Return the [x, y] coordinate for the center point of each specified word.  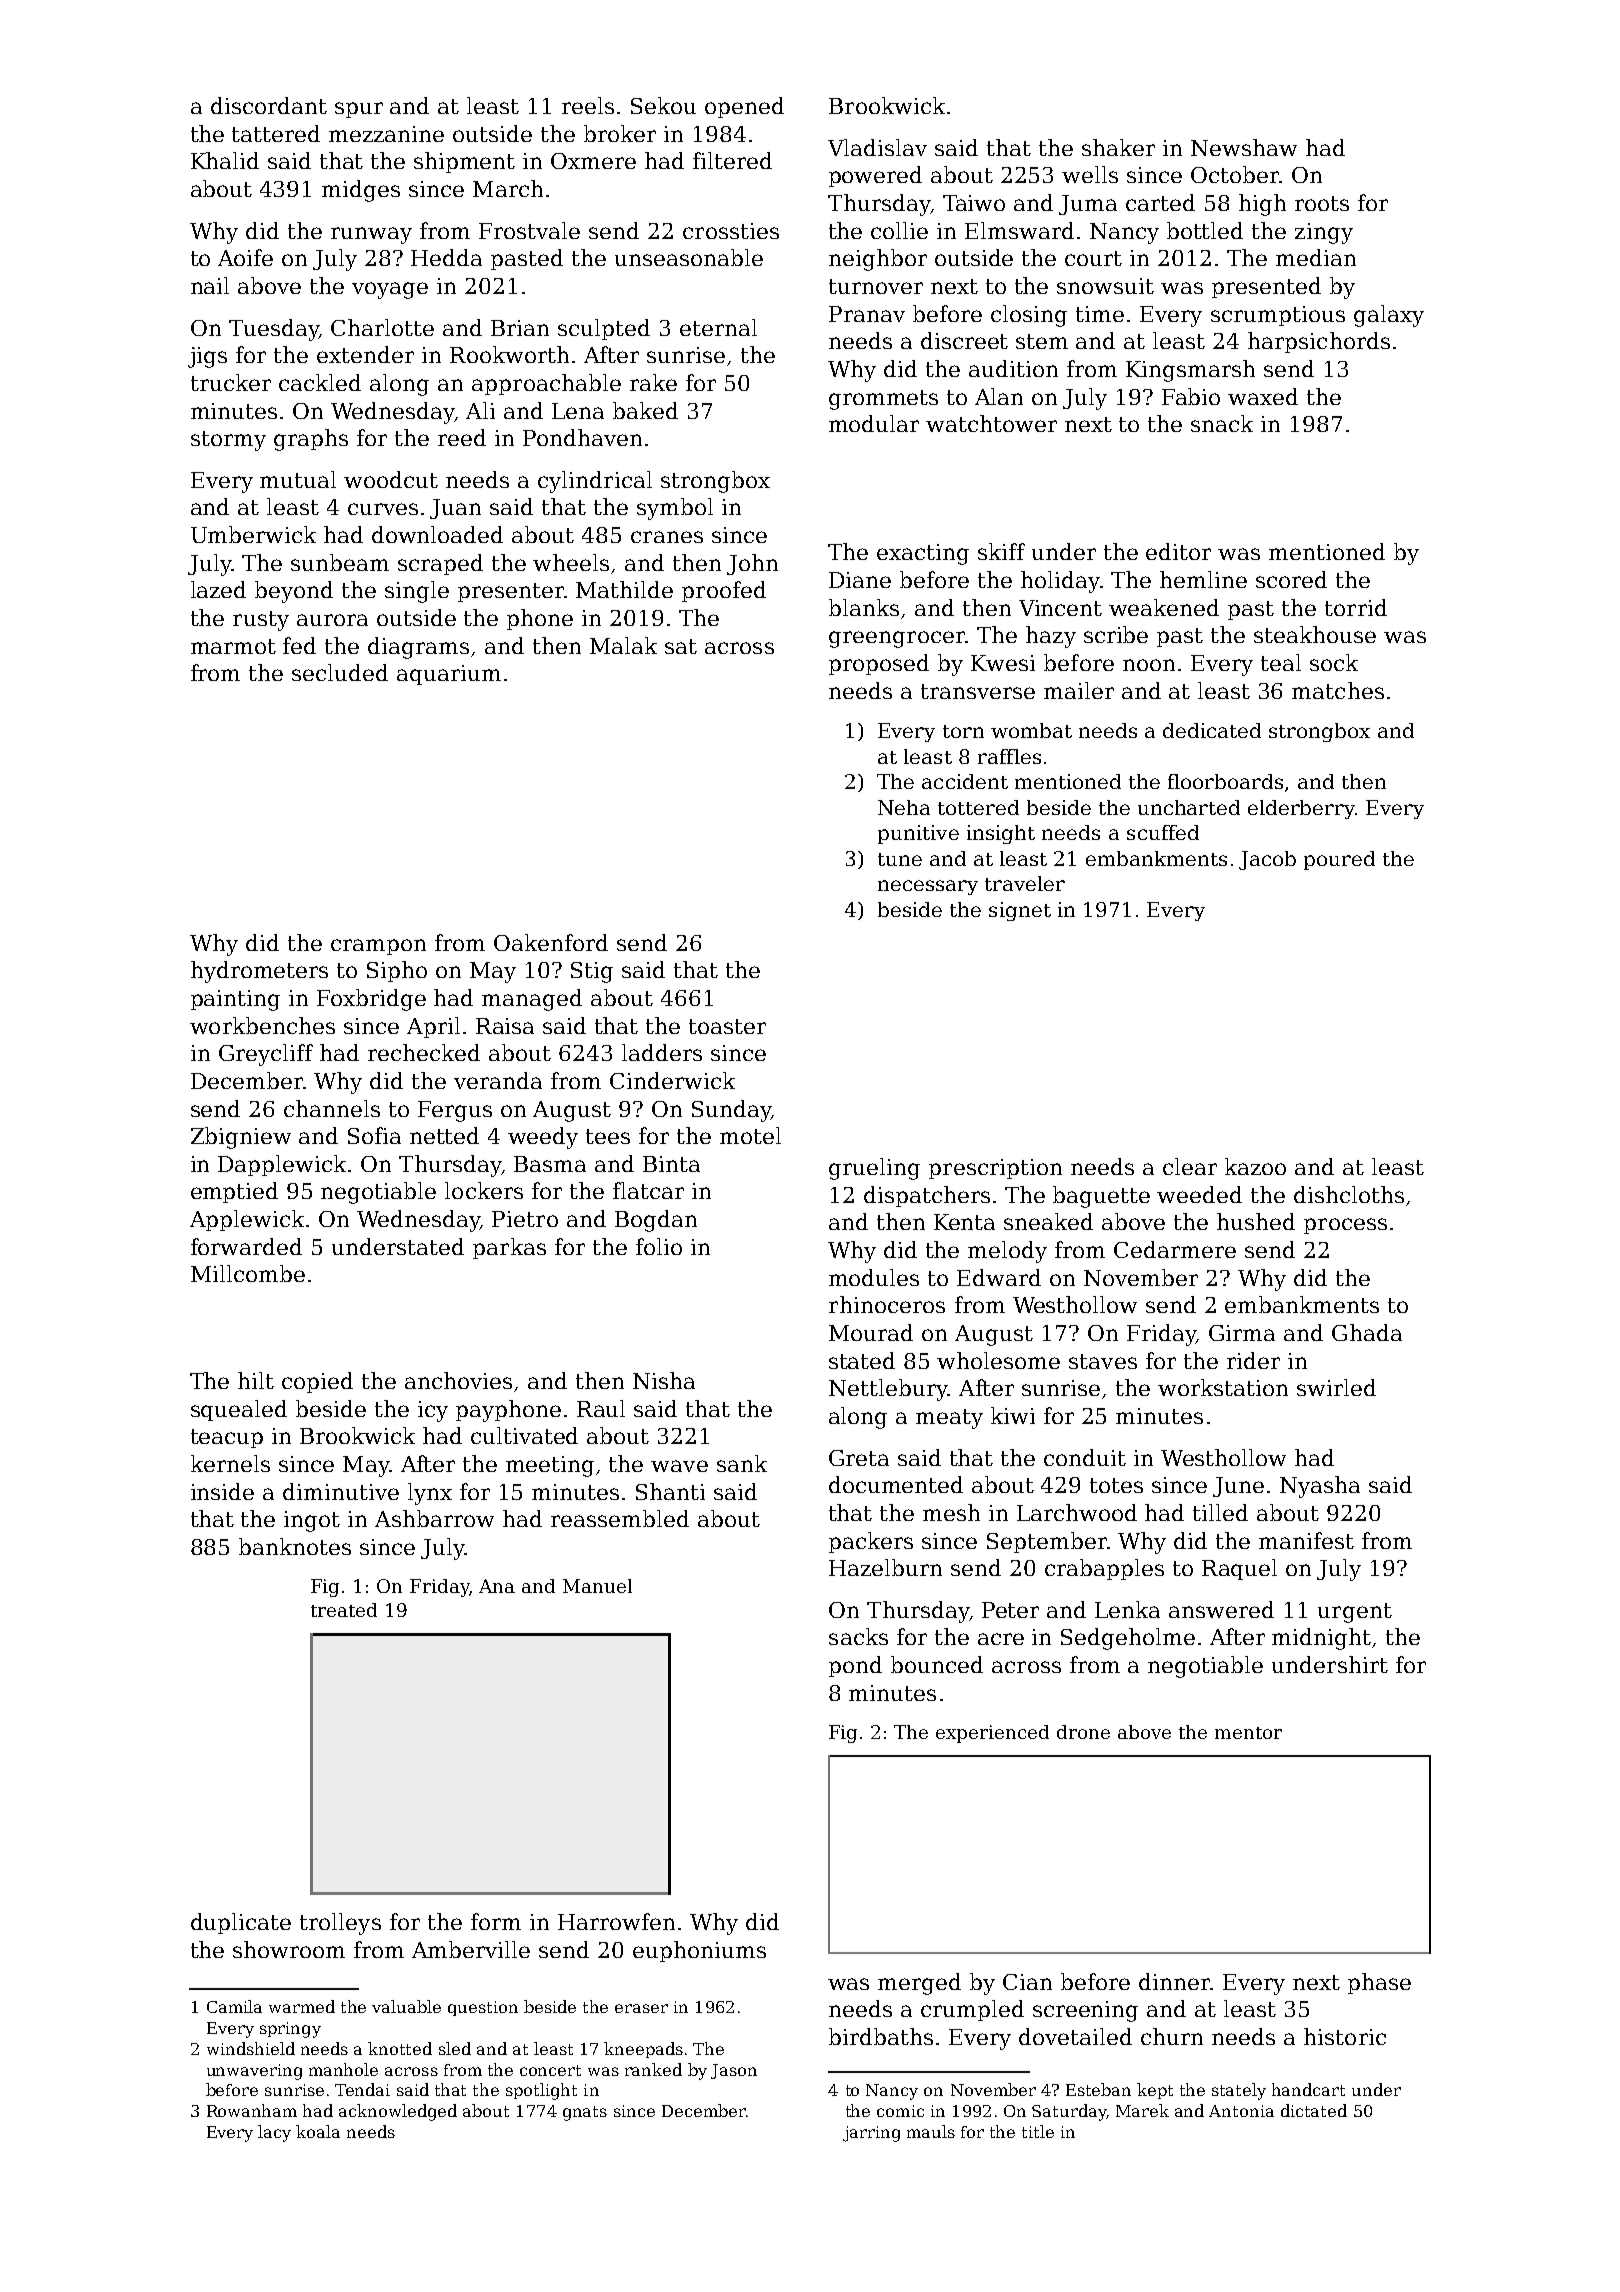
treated [344, 1610]
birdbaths [881, 2036]
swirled [1336, 1387]
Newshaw [1244, 147]
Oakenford [551, 942]
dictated [1314, 2110]
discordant [269, 105]
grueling [874, 1169]
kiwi [1013, 1415]
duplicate [241, 1923]
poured [1339, 860]
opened [744, 107]
